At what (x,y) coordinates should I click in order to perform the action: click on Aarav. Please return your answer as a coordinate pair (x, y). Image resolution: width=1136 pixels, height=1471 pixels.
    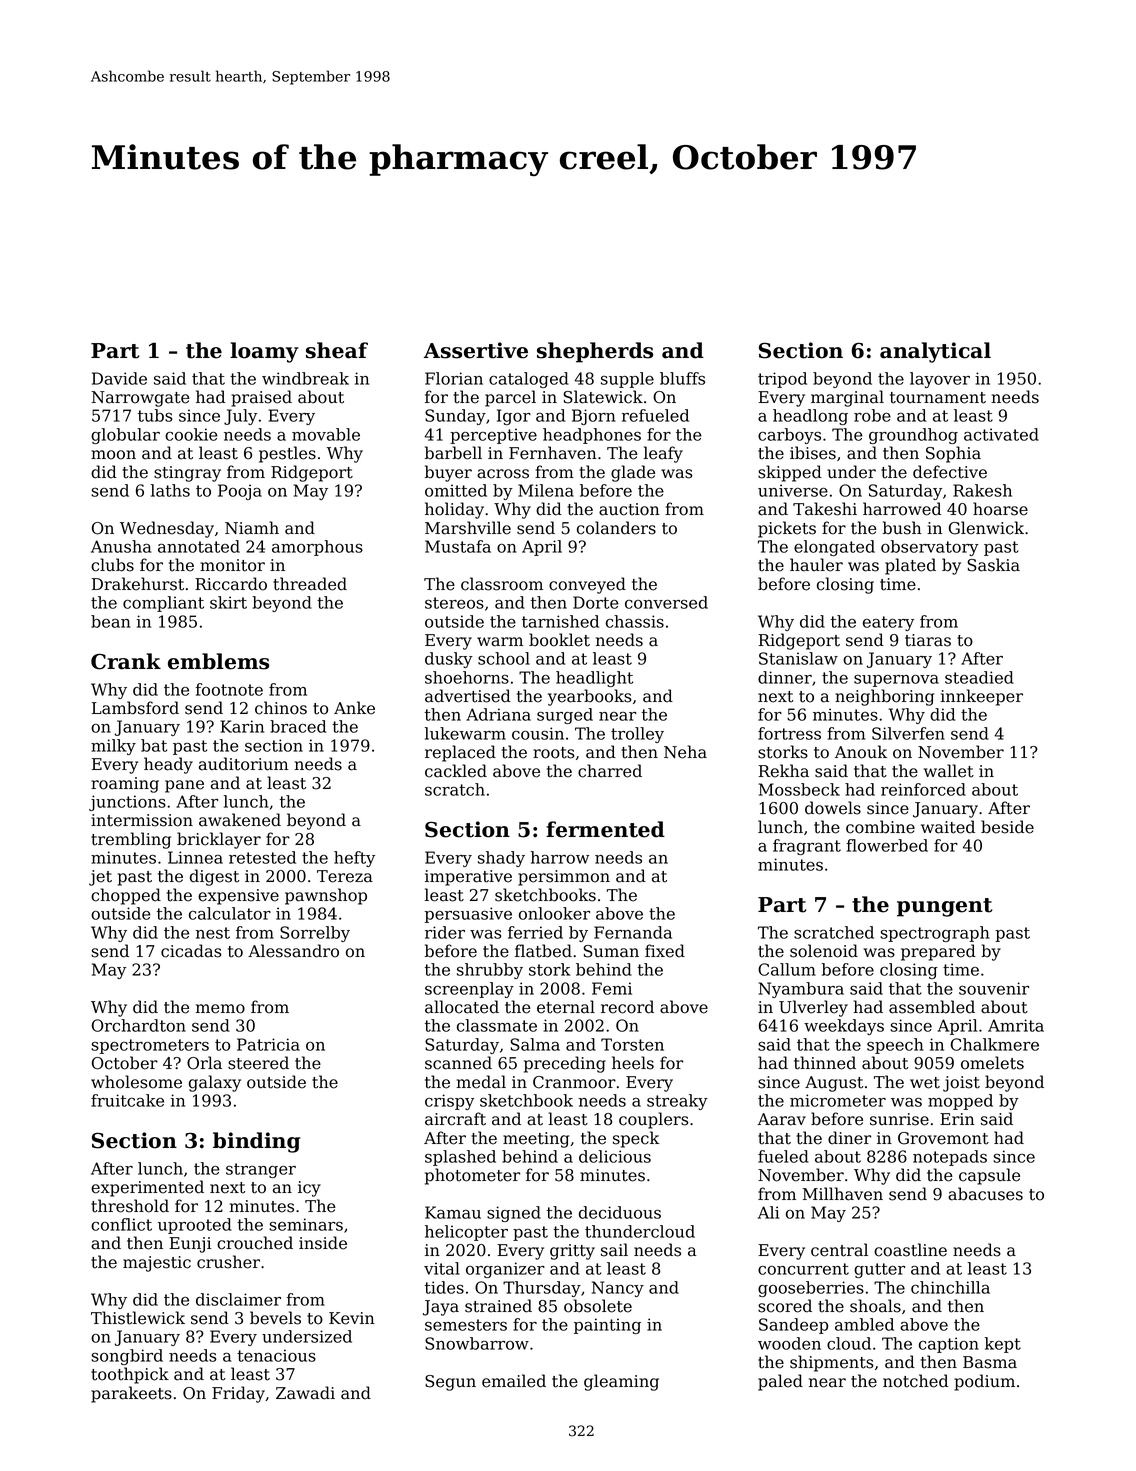
    Looking at the image, I should click on (781, 1119).
